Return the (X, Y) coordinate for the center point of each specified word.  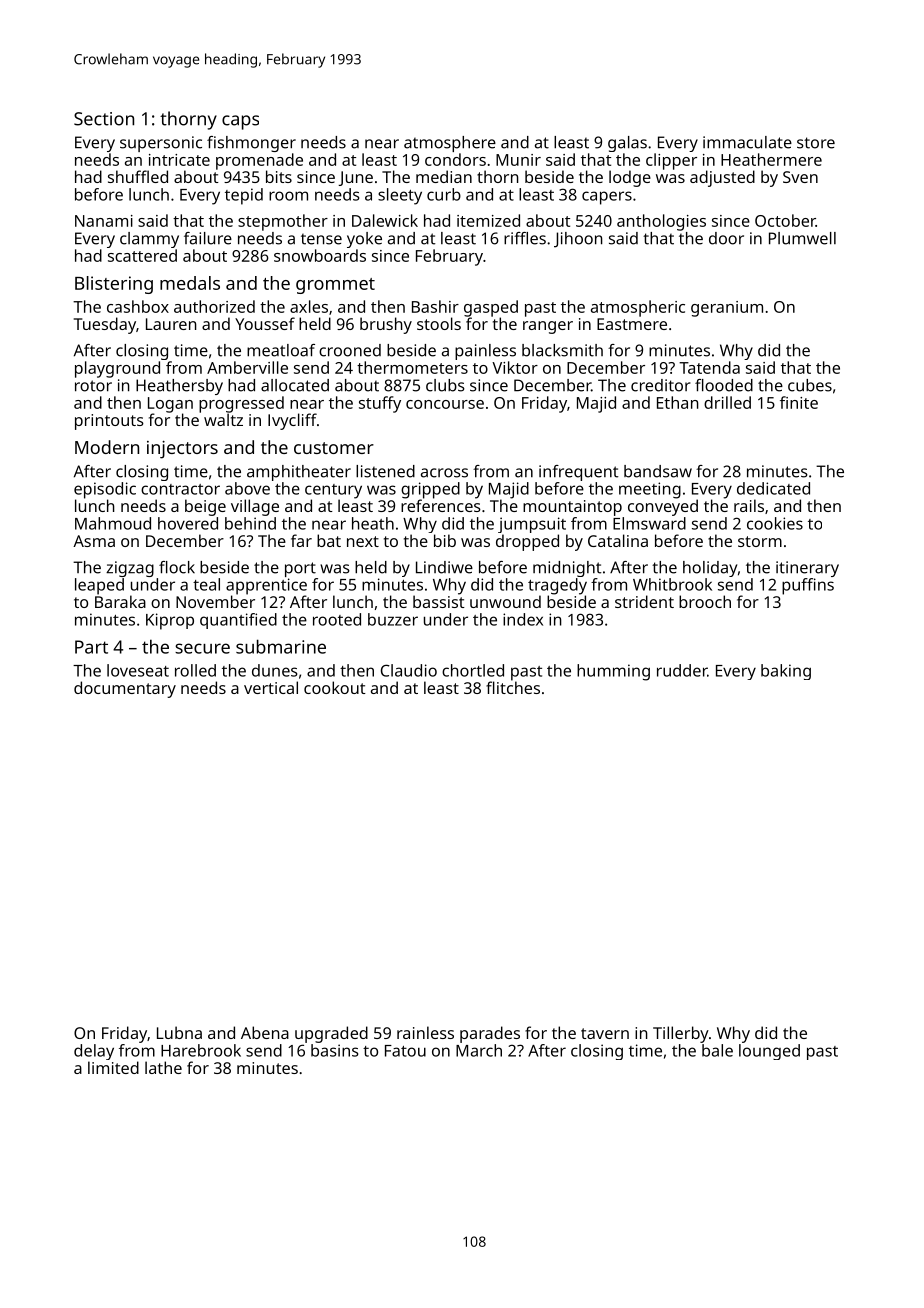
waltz (223, 419)
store (816, 143)
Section (104, 119)
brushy (386, 325)
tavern (605, 1033)
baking (786, 672)
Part (91, 647)
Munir (518, 160)
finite (799, 402)
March (479, 1050)
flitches (513, 687)
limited (113, 1067)
